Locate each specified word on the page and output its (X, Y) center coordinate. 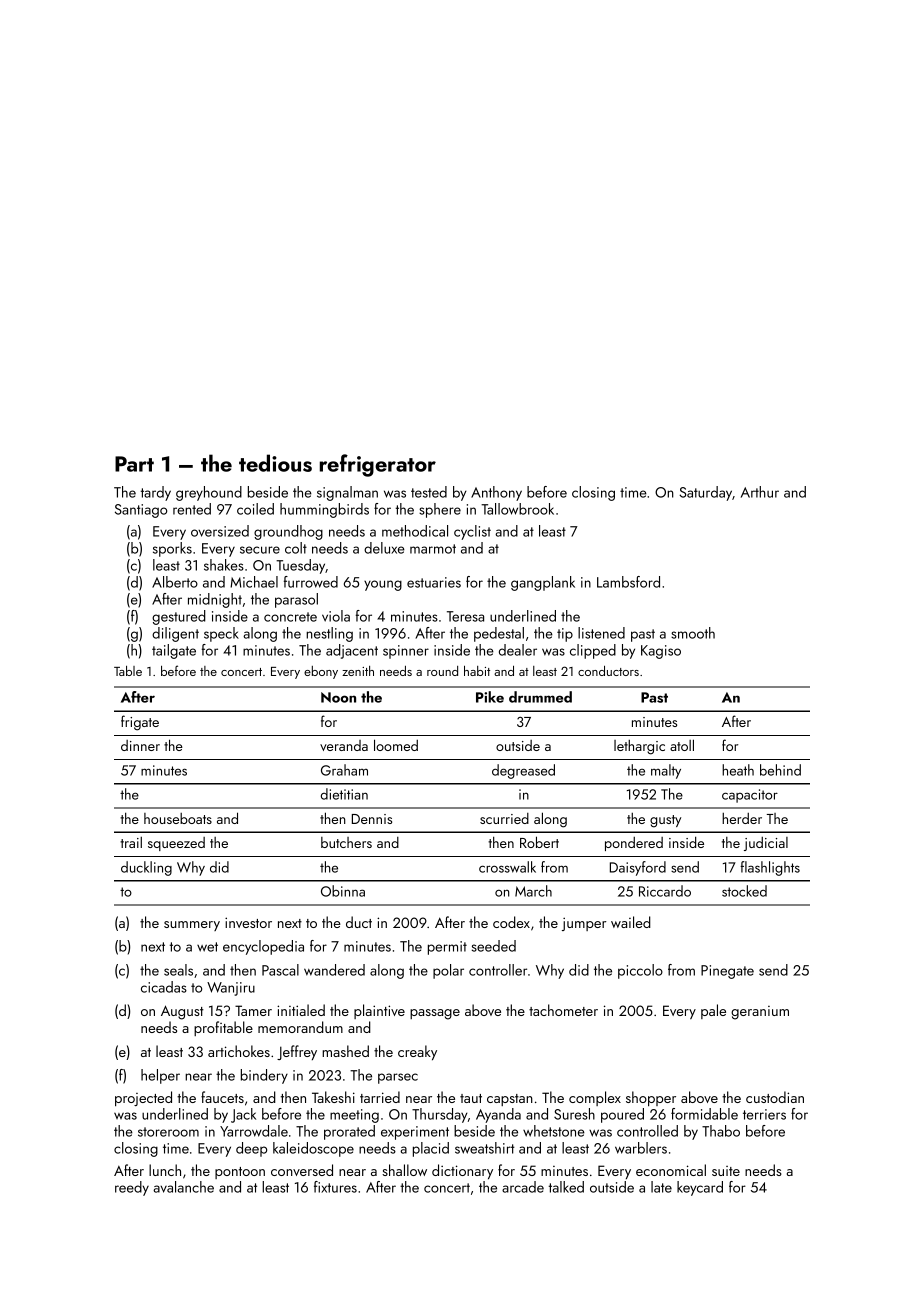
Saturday (705, 493)
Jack (243, 1115)
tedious (275, 463)
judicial (766, 844)
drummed (540, 697)
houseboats (178, 818)
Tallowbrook (517, 509)
